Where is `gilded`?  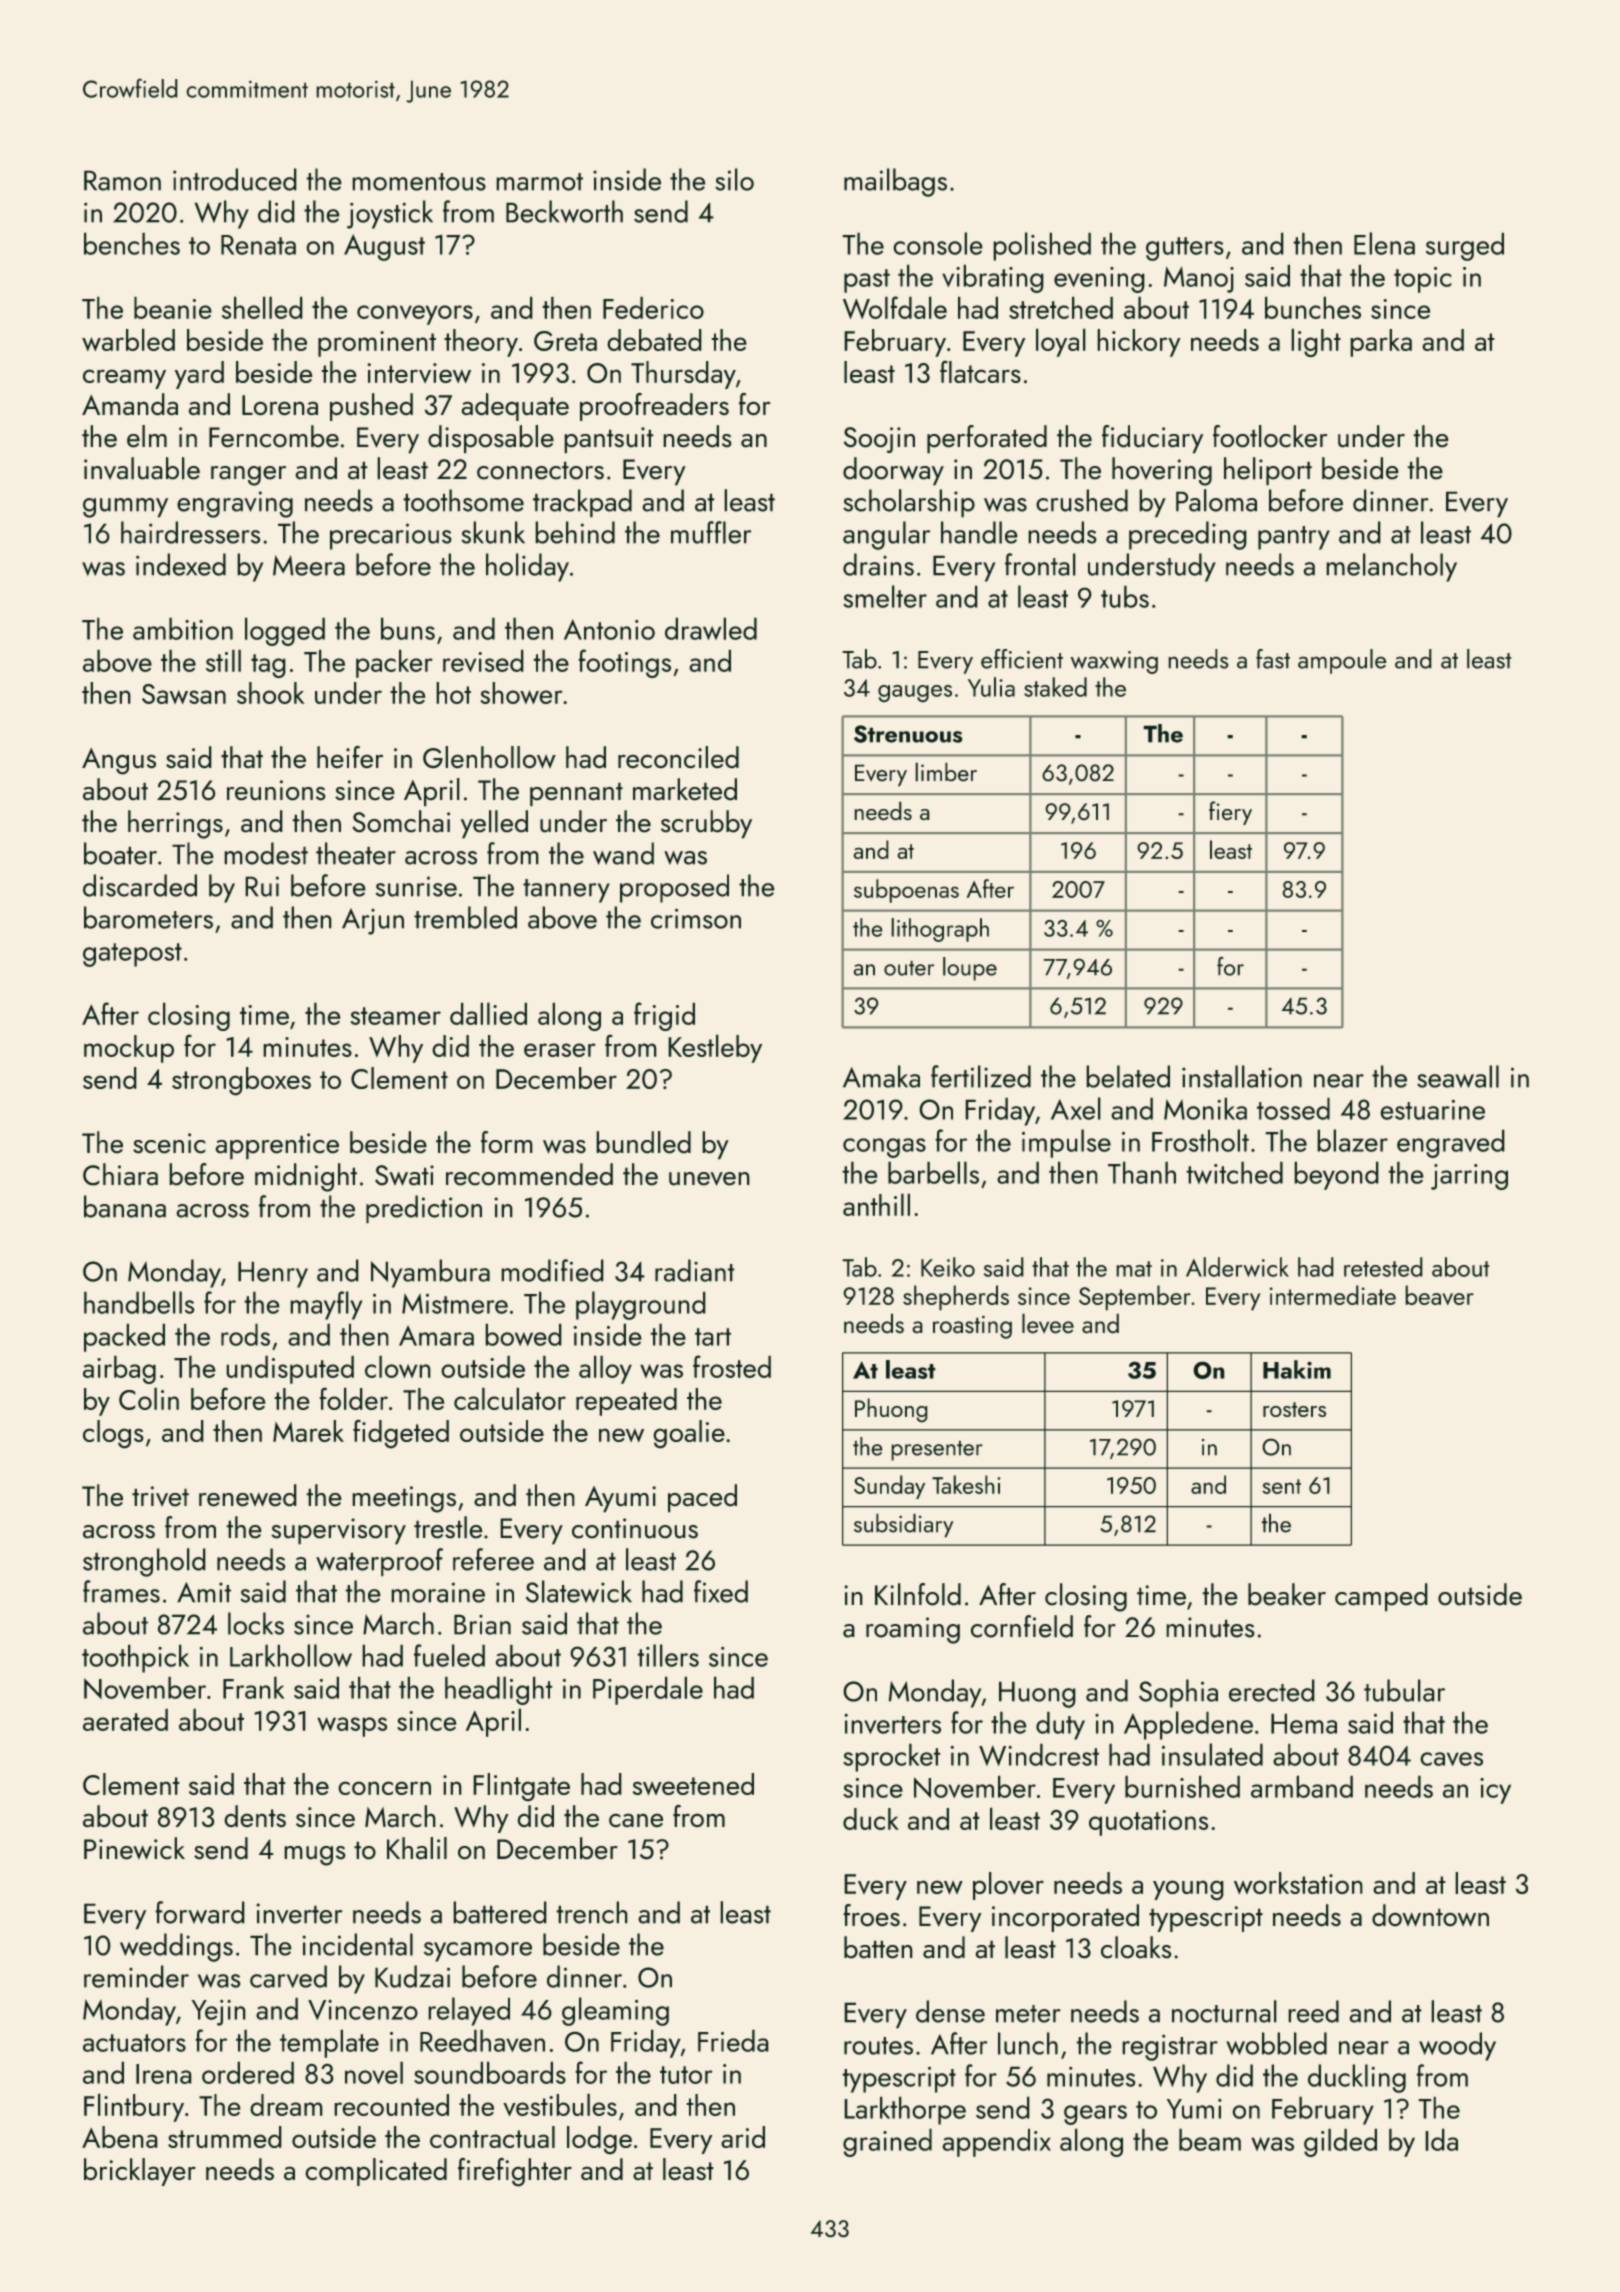 gilded is located at coordinates (1340, 2142).
